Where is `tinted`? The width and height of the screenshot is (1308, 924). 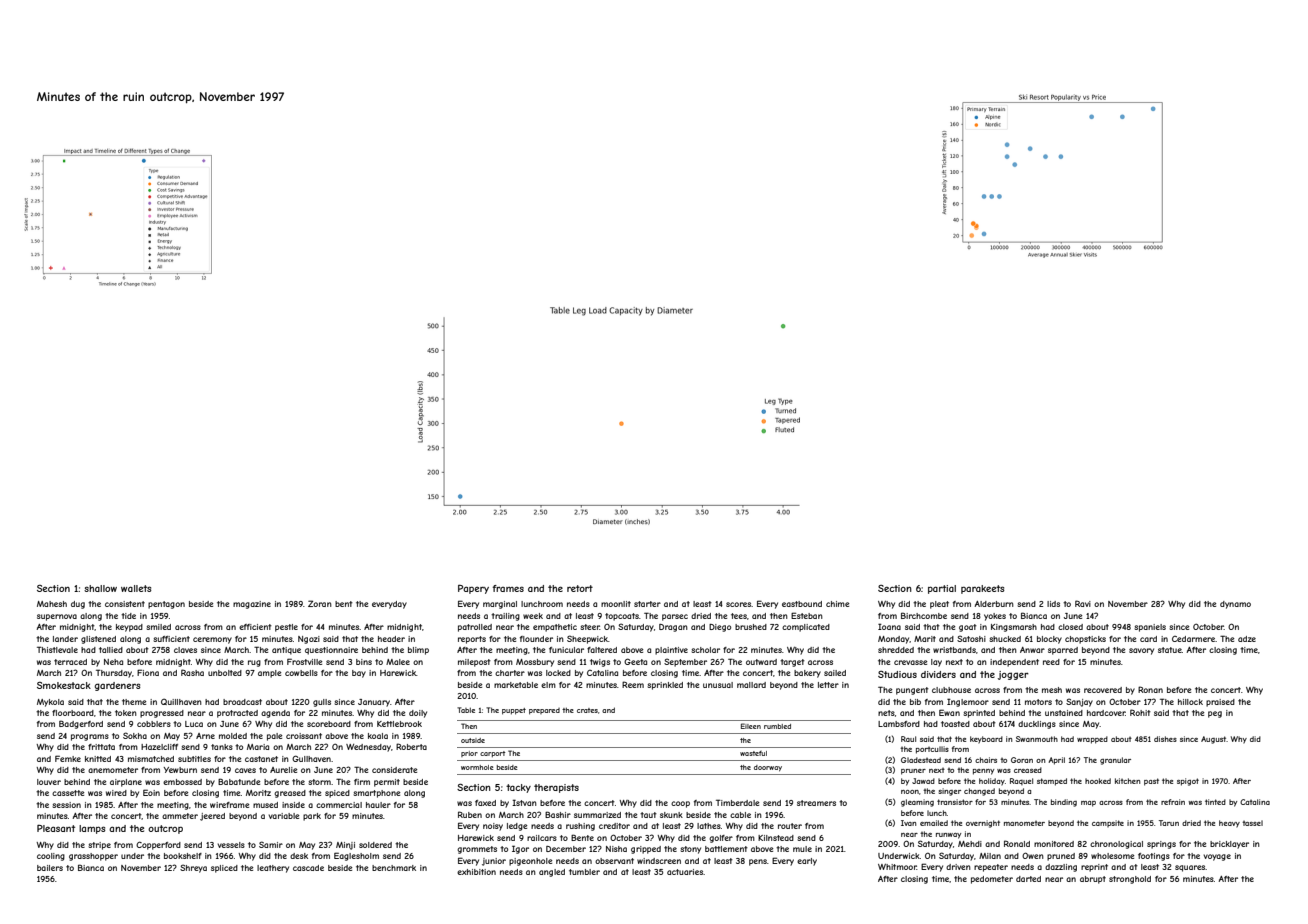
tinted is located at coordinates (1215, 802).
